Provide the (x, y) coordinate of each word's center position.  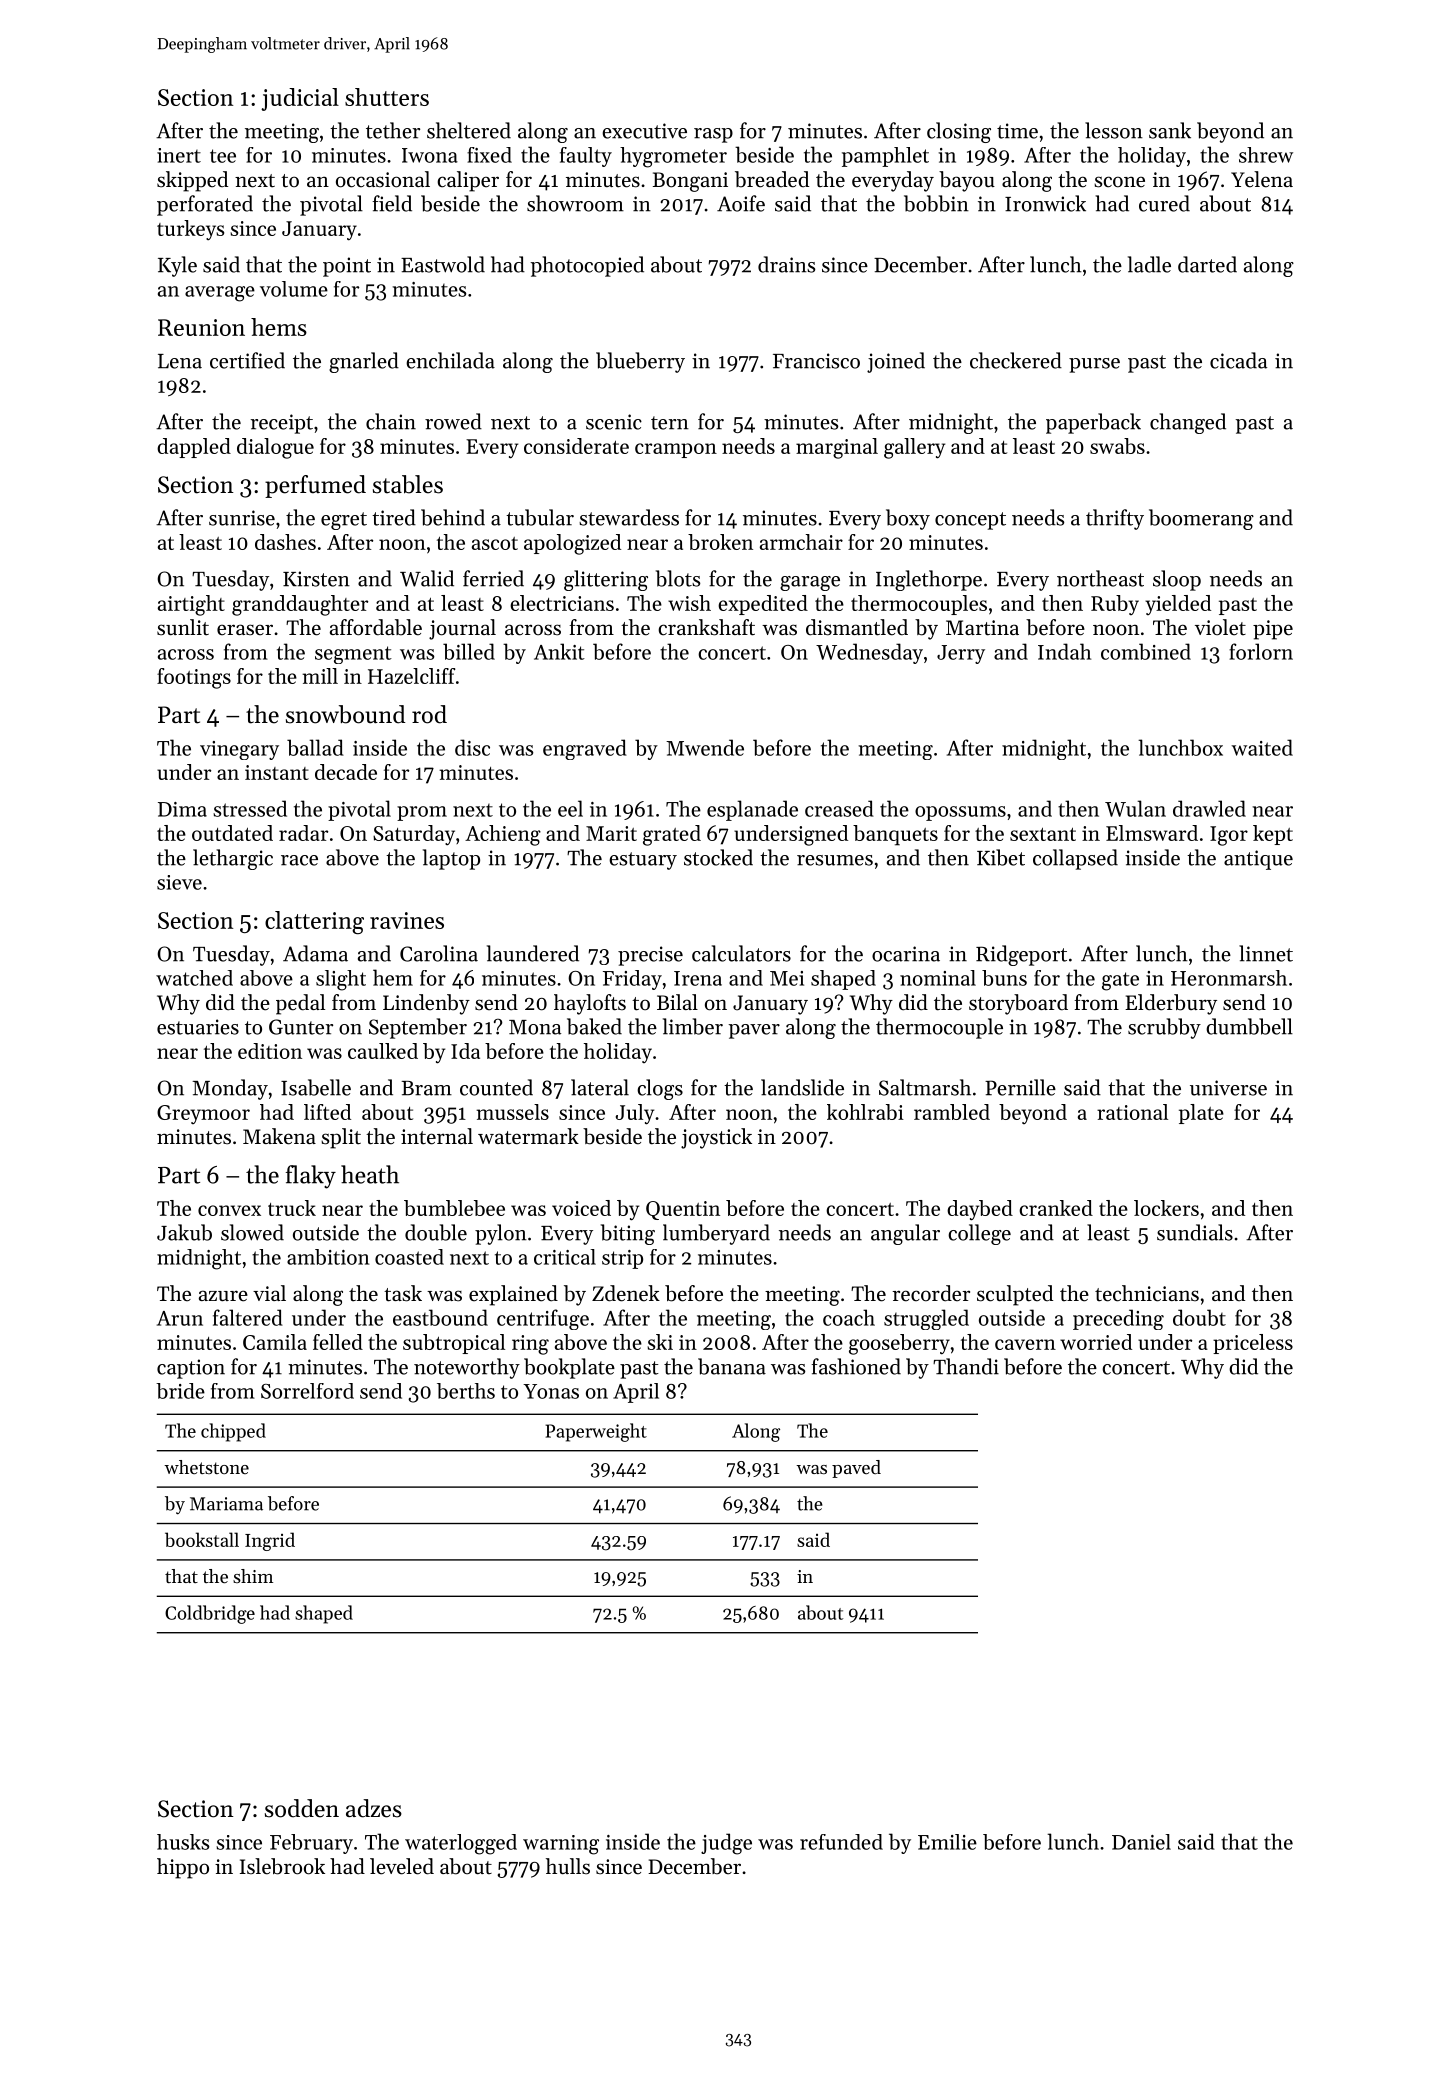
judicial (300, 99)
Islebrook (282, 1866)
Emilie (947, 1842)
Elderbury (1171, 1004)
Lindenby (426, 1004)
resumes (835, 860)
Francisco (816, 361)
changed (1188, 423)
